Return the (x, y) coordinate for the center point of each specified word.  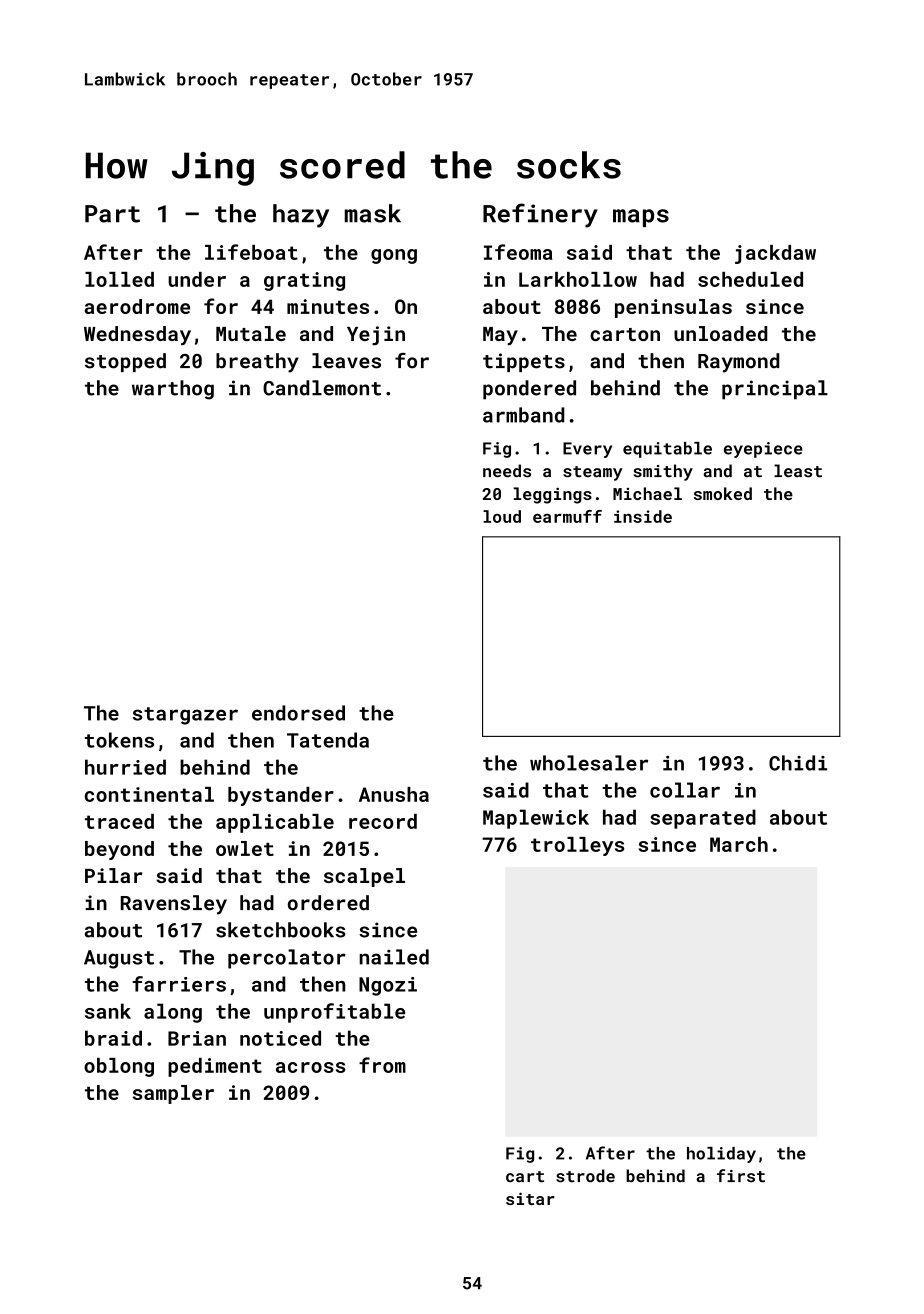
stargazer (185, 716)
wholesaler (589, 763)
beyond (119, 850)
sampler (173, 1094)
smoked (723, 493)
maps (641, 218)
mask (373, 213)
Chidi (798, 763)
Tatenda (328, 740)
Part (112, 214)
